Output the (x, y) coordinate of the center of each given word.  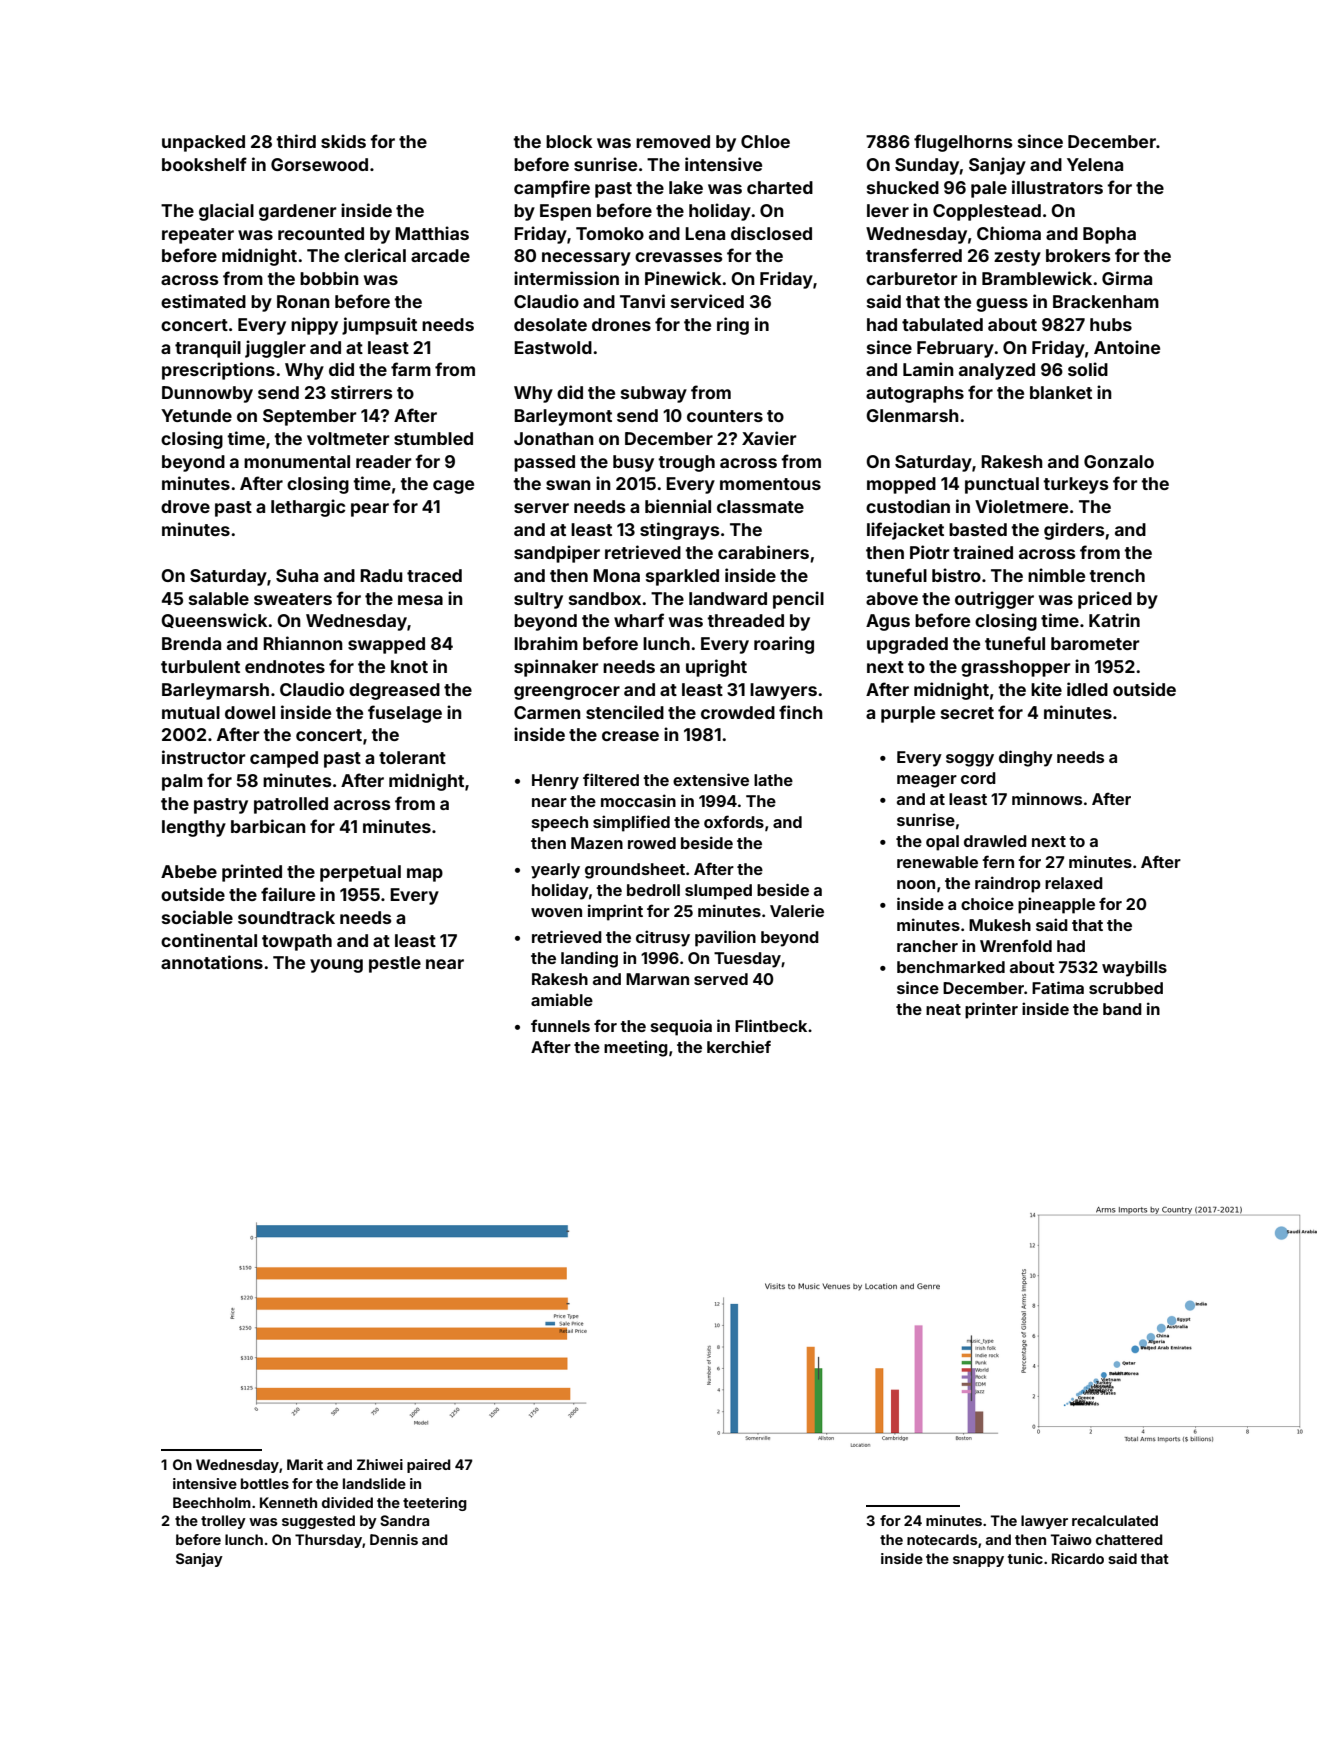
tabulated (942, 324)
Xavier (769, 438)
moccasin (638, 800)
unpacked (203, 143)
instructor (204, 757)
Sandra (404, 1520)
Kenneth (288, 1502)
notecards (942, 1539)
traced (434, 575)
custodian (908, 506)
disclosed (771, 233)
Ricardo (1078, 1558)
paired (429, 1466)
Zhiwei (380, 1464)
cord (978, 778)
